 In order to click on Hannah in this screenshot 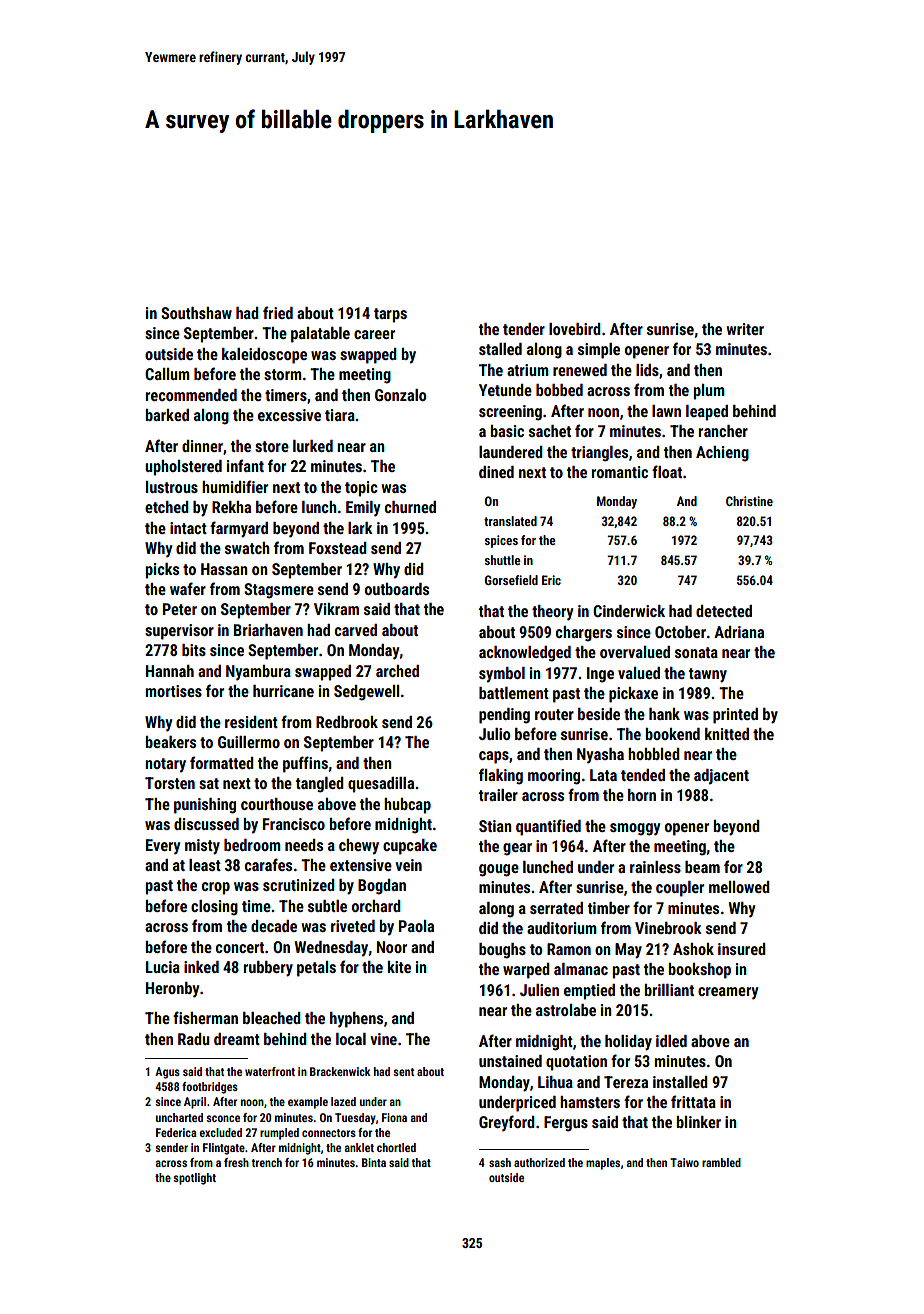, I will do `click(170, 671)`.
